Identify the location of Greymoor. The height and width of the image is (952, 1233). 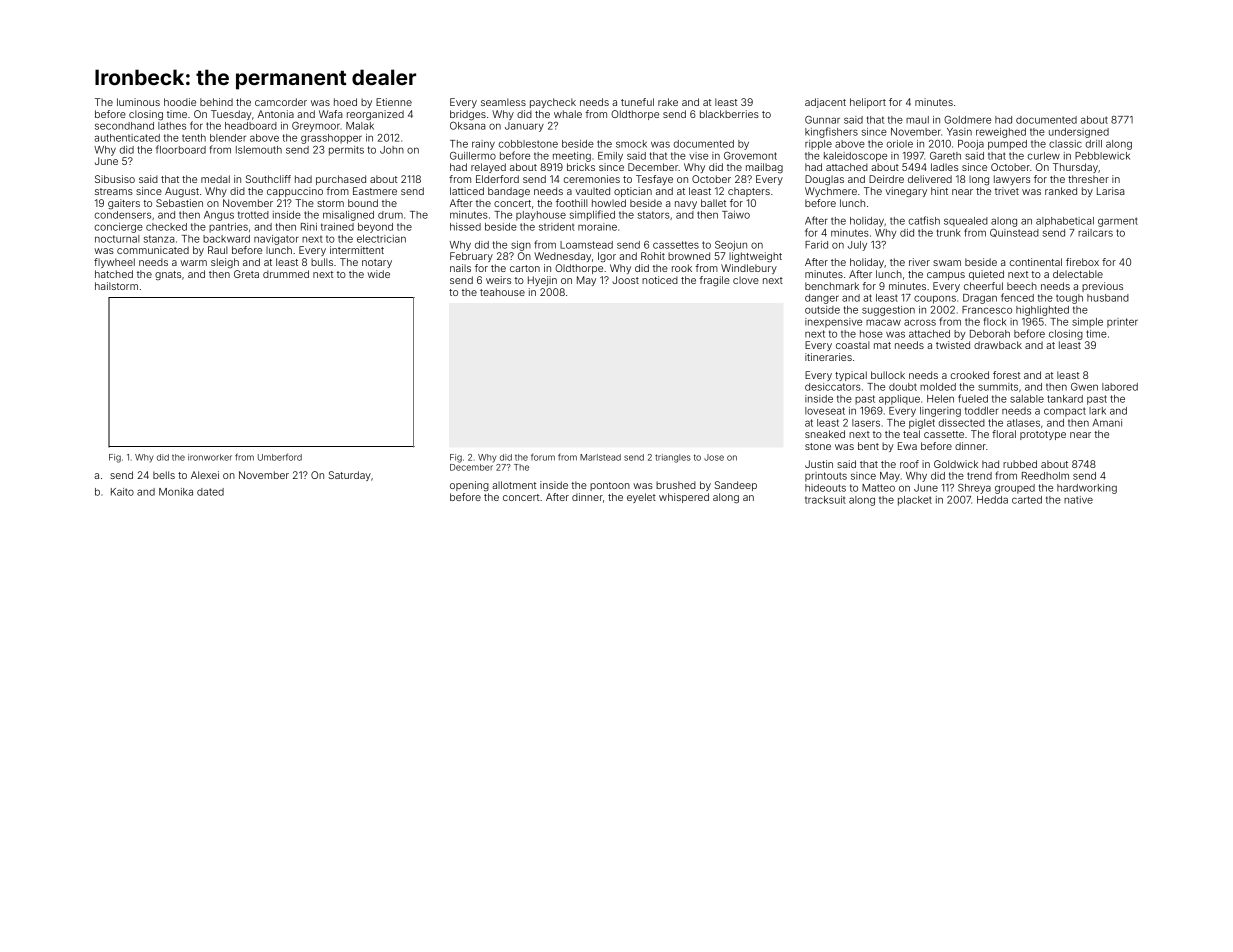
(316, 127).
